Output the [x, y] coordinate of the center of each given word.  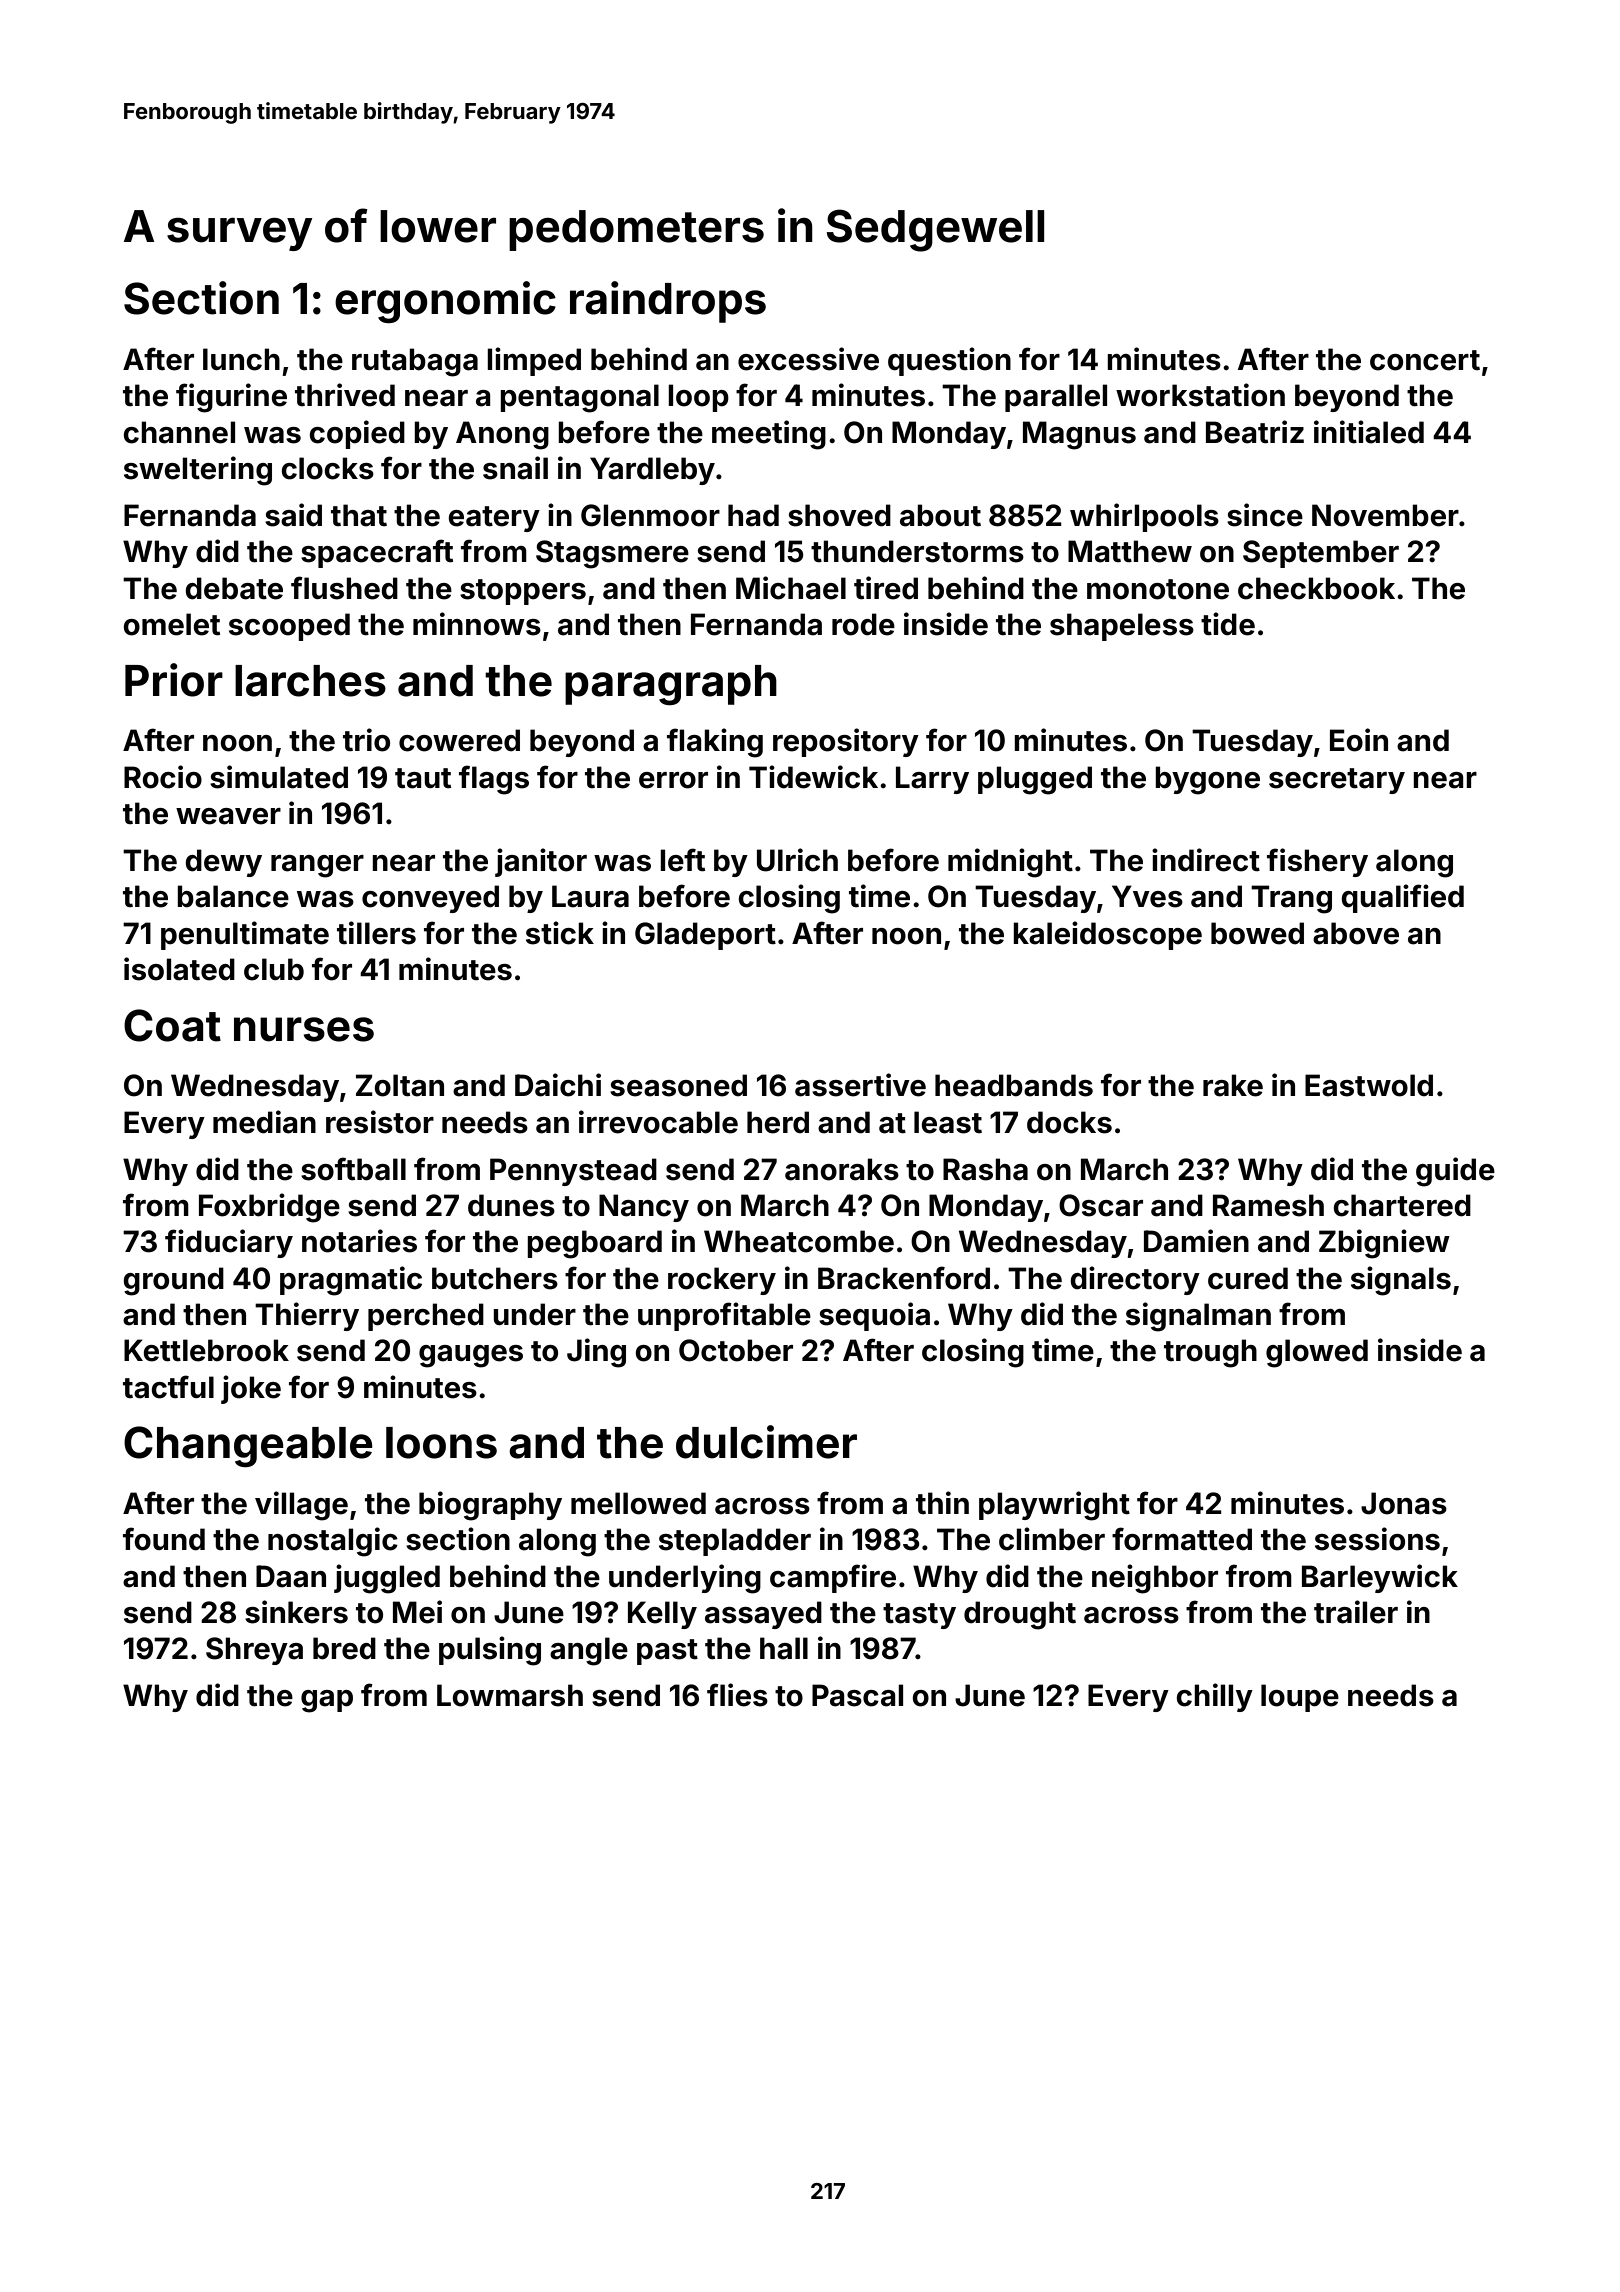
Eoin [1359, 740]
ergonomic [445, 302]
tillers [376, 933]
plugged [1035, 780]
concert [1425, 360]
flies [737, 1695]
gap [327, 1701]
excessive [808, 359]
